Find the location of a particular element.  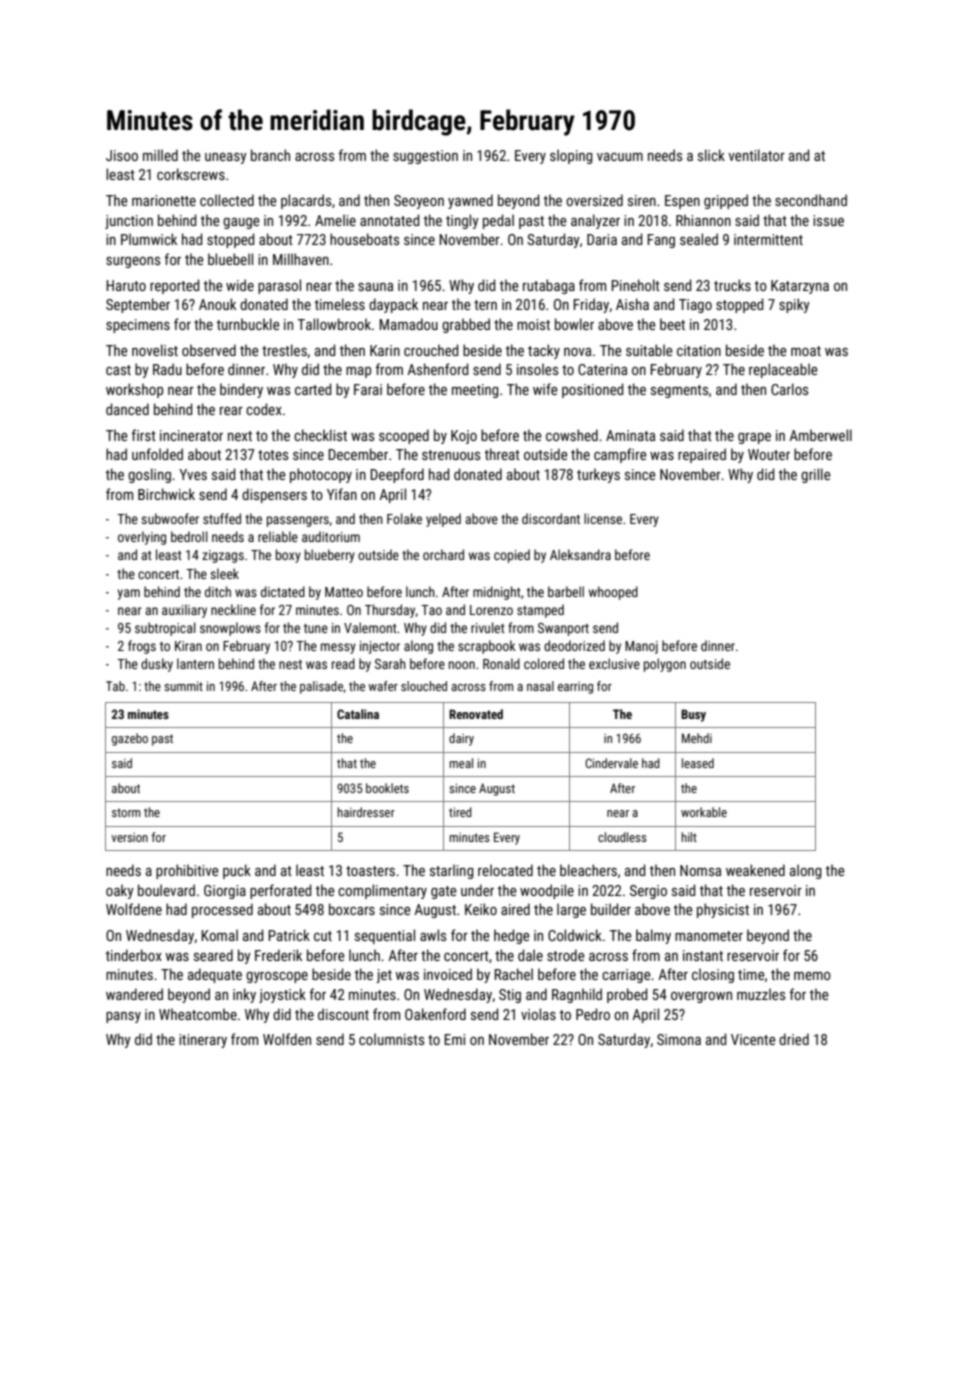

oaky is located at coordinates (120, 891).
